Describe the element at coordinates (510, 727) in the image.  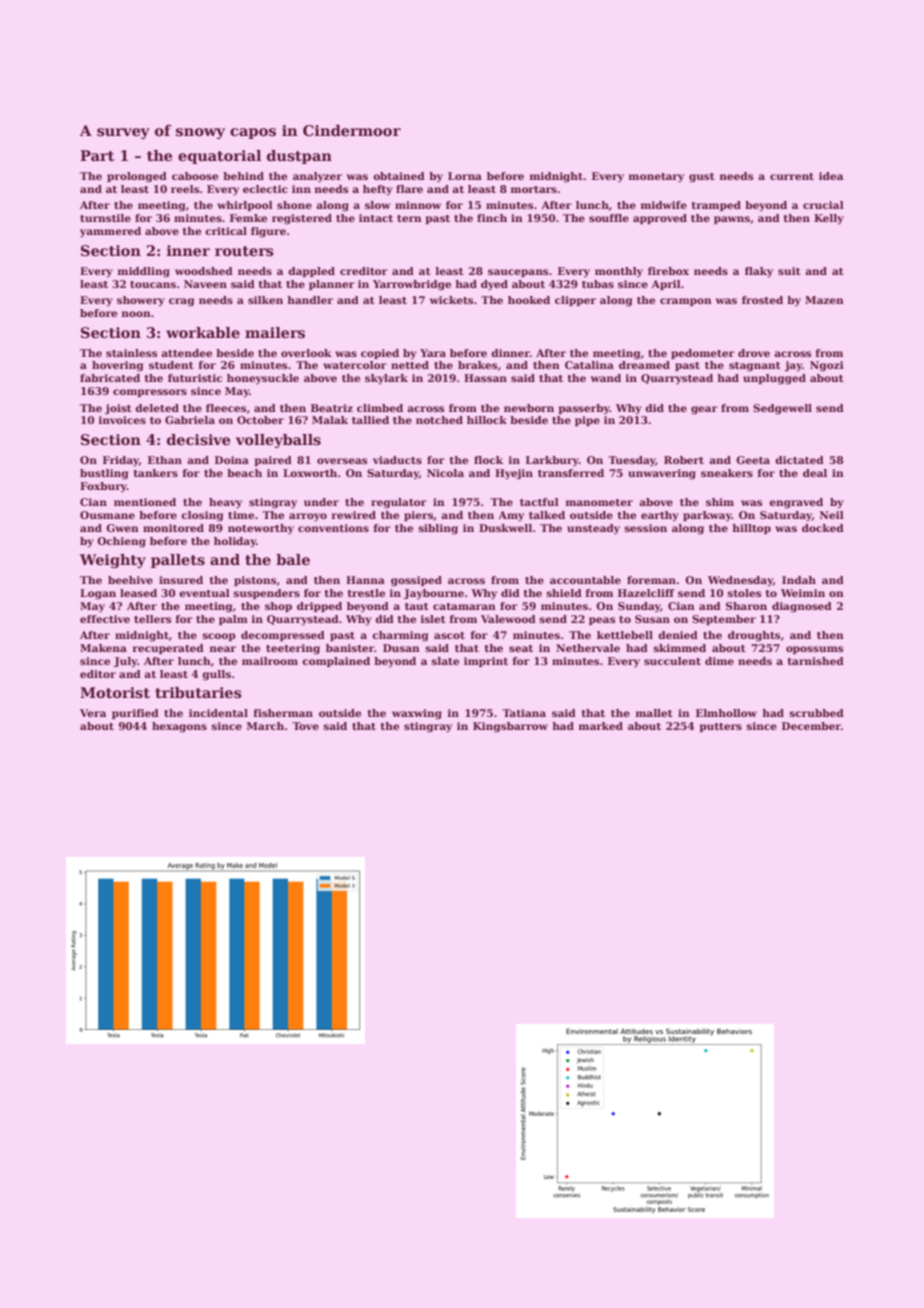
I see `Kingsbarrow` at that location.
